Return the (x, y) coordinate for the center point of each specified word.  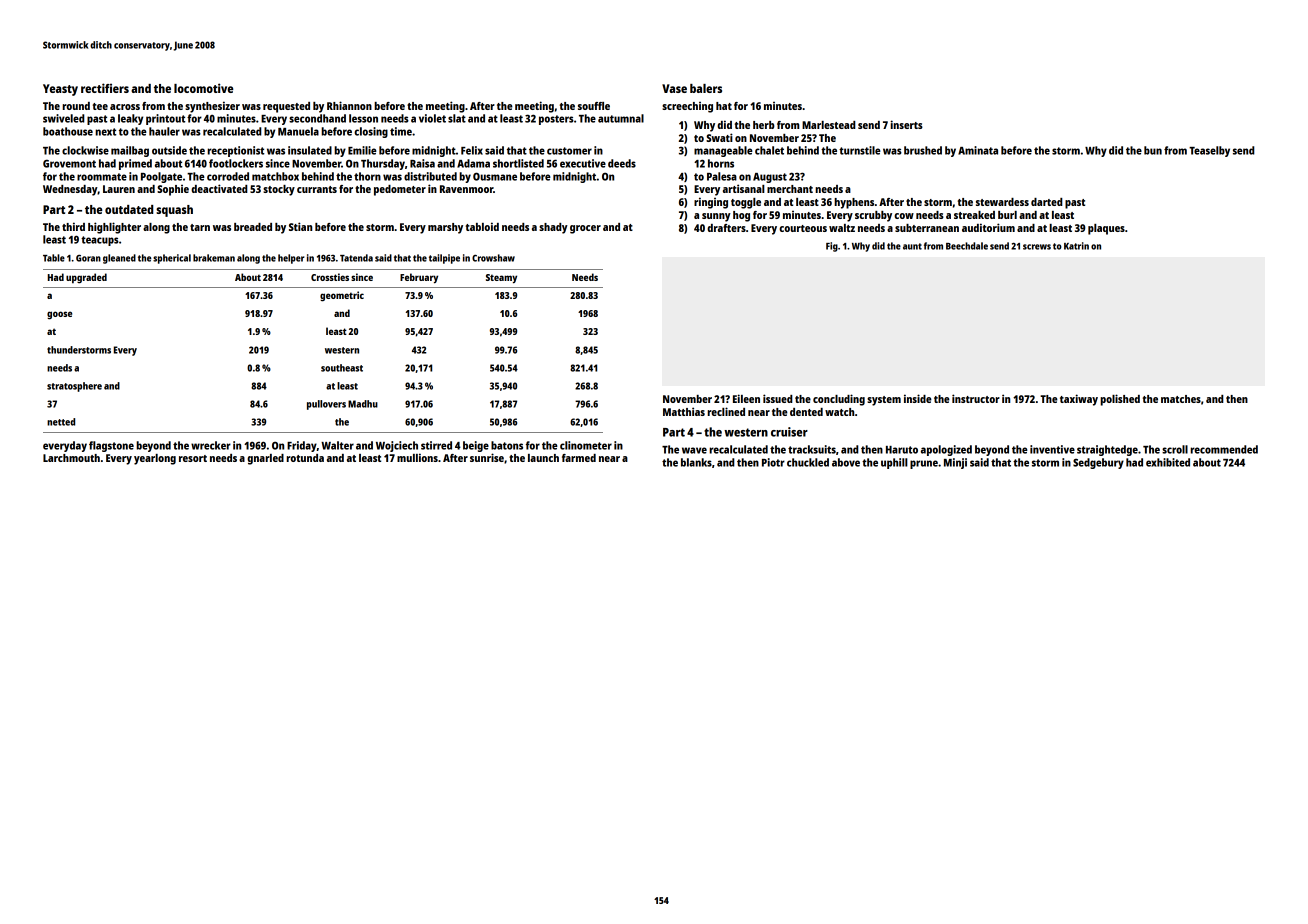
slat (457, 118)
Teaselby (1209, 151)
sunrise (487, 457)
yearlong (155, 459)
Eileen (746, 398)
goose (59, 315)
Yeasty (60, 90)
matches (1181, 399)
